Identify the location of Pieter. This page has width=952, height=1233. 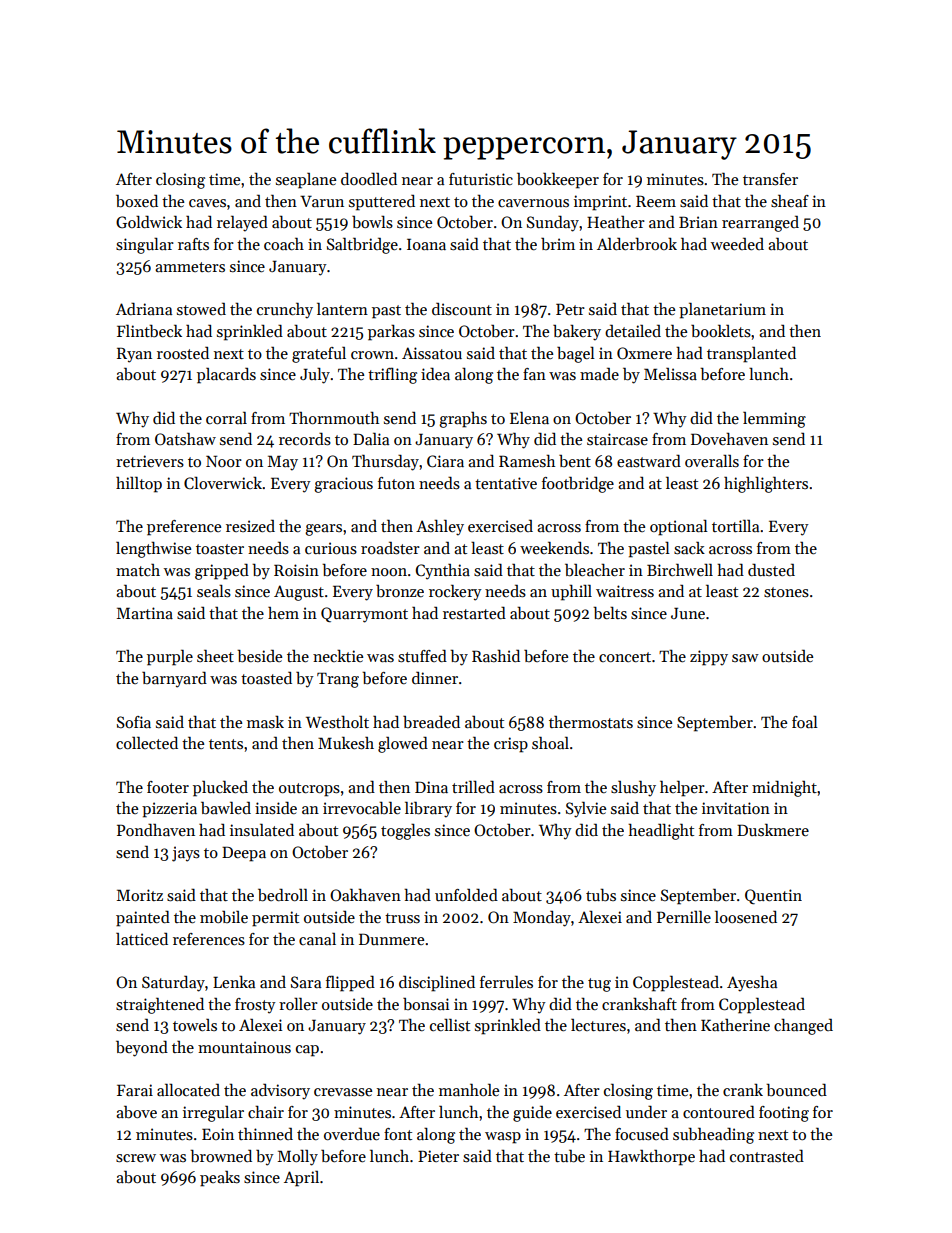
(438, 1156).
